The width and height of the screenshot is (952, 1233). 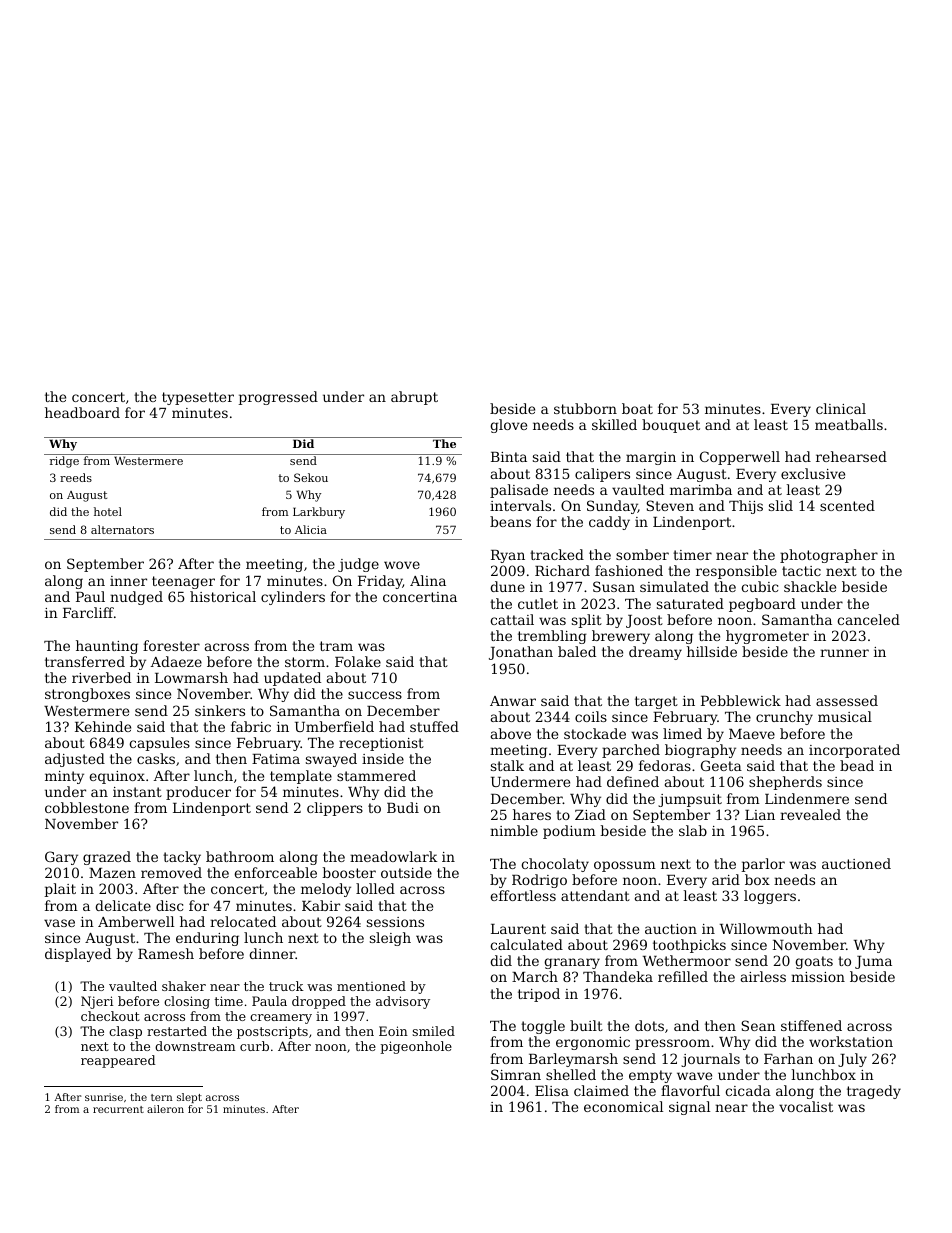 What do you see at coordinates (512, 619) in the screenshot?
I see `cattail` at bounding box center [512, 619].
